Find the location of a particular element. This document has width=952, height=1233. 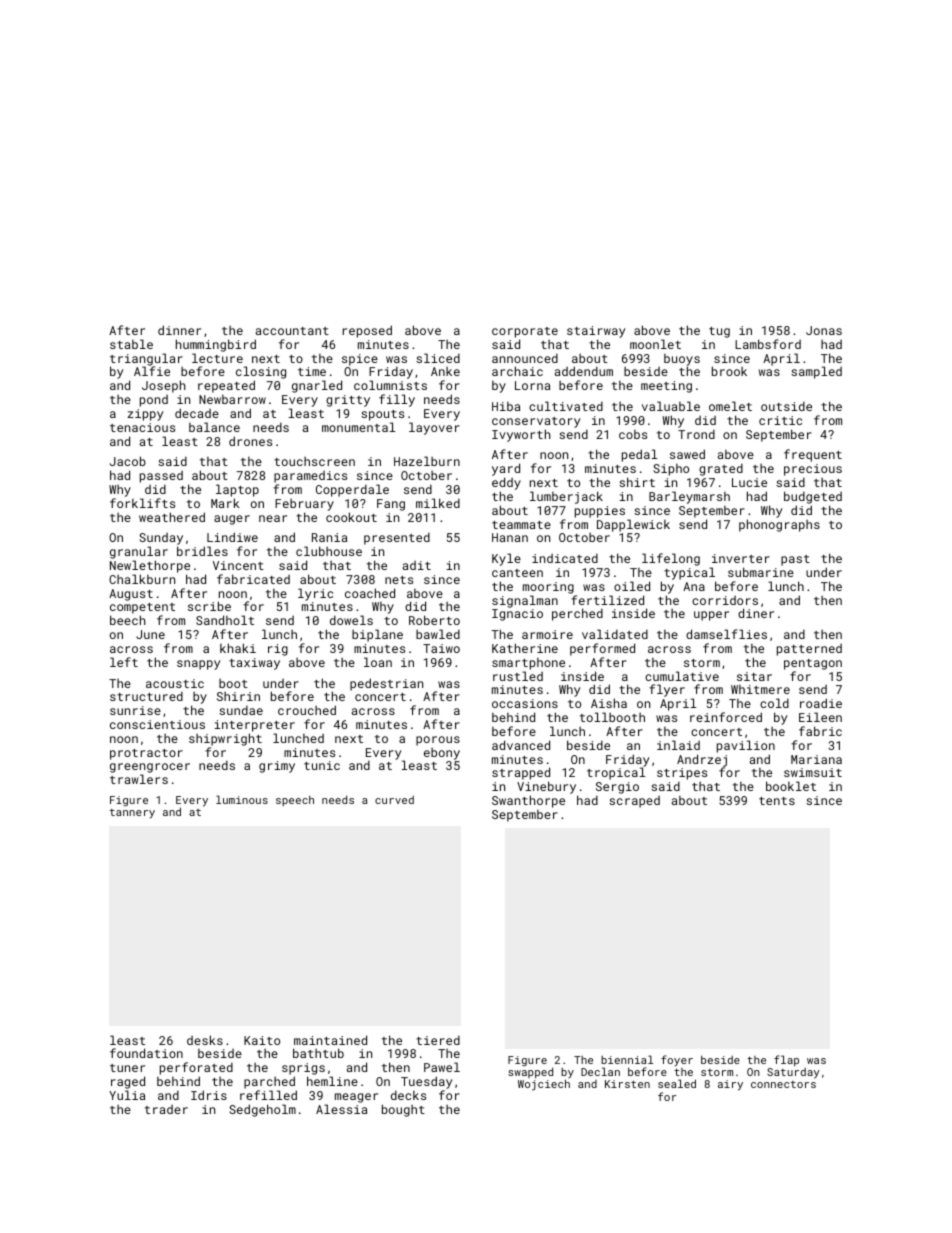

Jonas is located at coordinates (824, 330).
